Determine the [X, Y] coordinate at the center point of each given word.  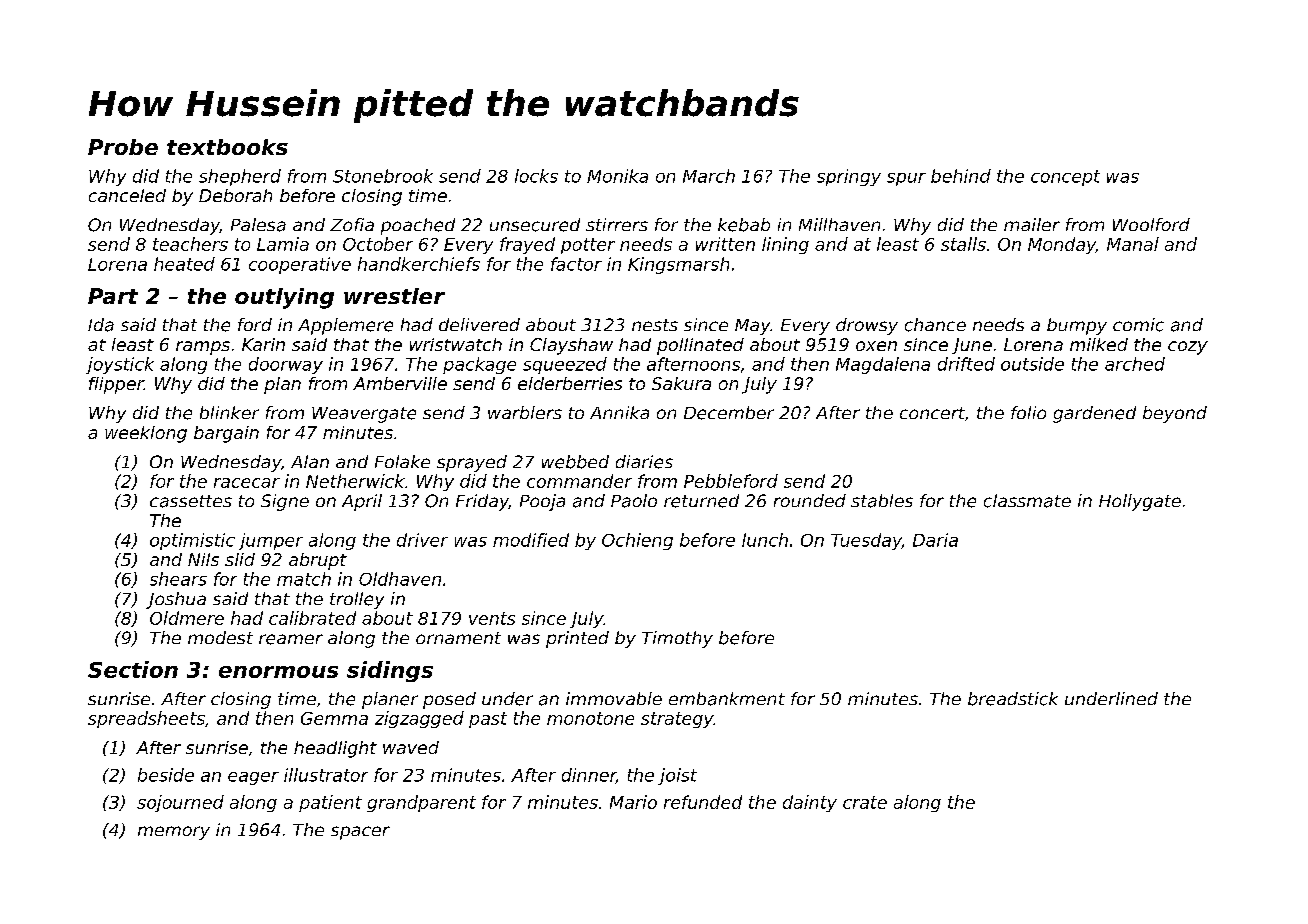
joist [677, 776]
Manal [1133, 244]
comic [1138, 325]
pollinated [700, 346]
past [488, 720]
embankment [727, 699]
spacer [360, 833]
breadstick [1013, 699]
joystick [120, 365]
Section [133, 669]
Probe [123, 147]
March [709, 176]
